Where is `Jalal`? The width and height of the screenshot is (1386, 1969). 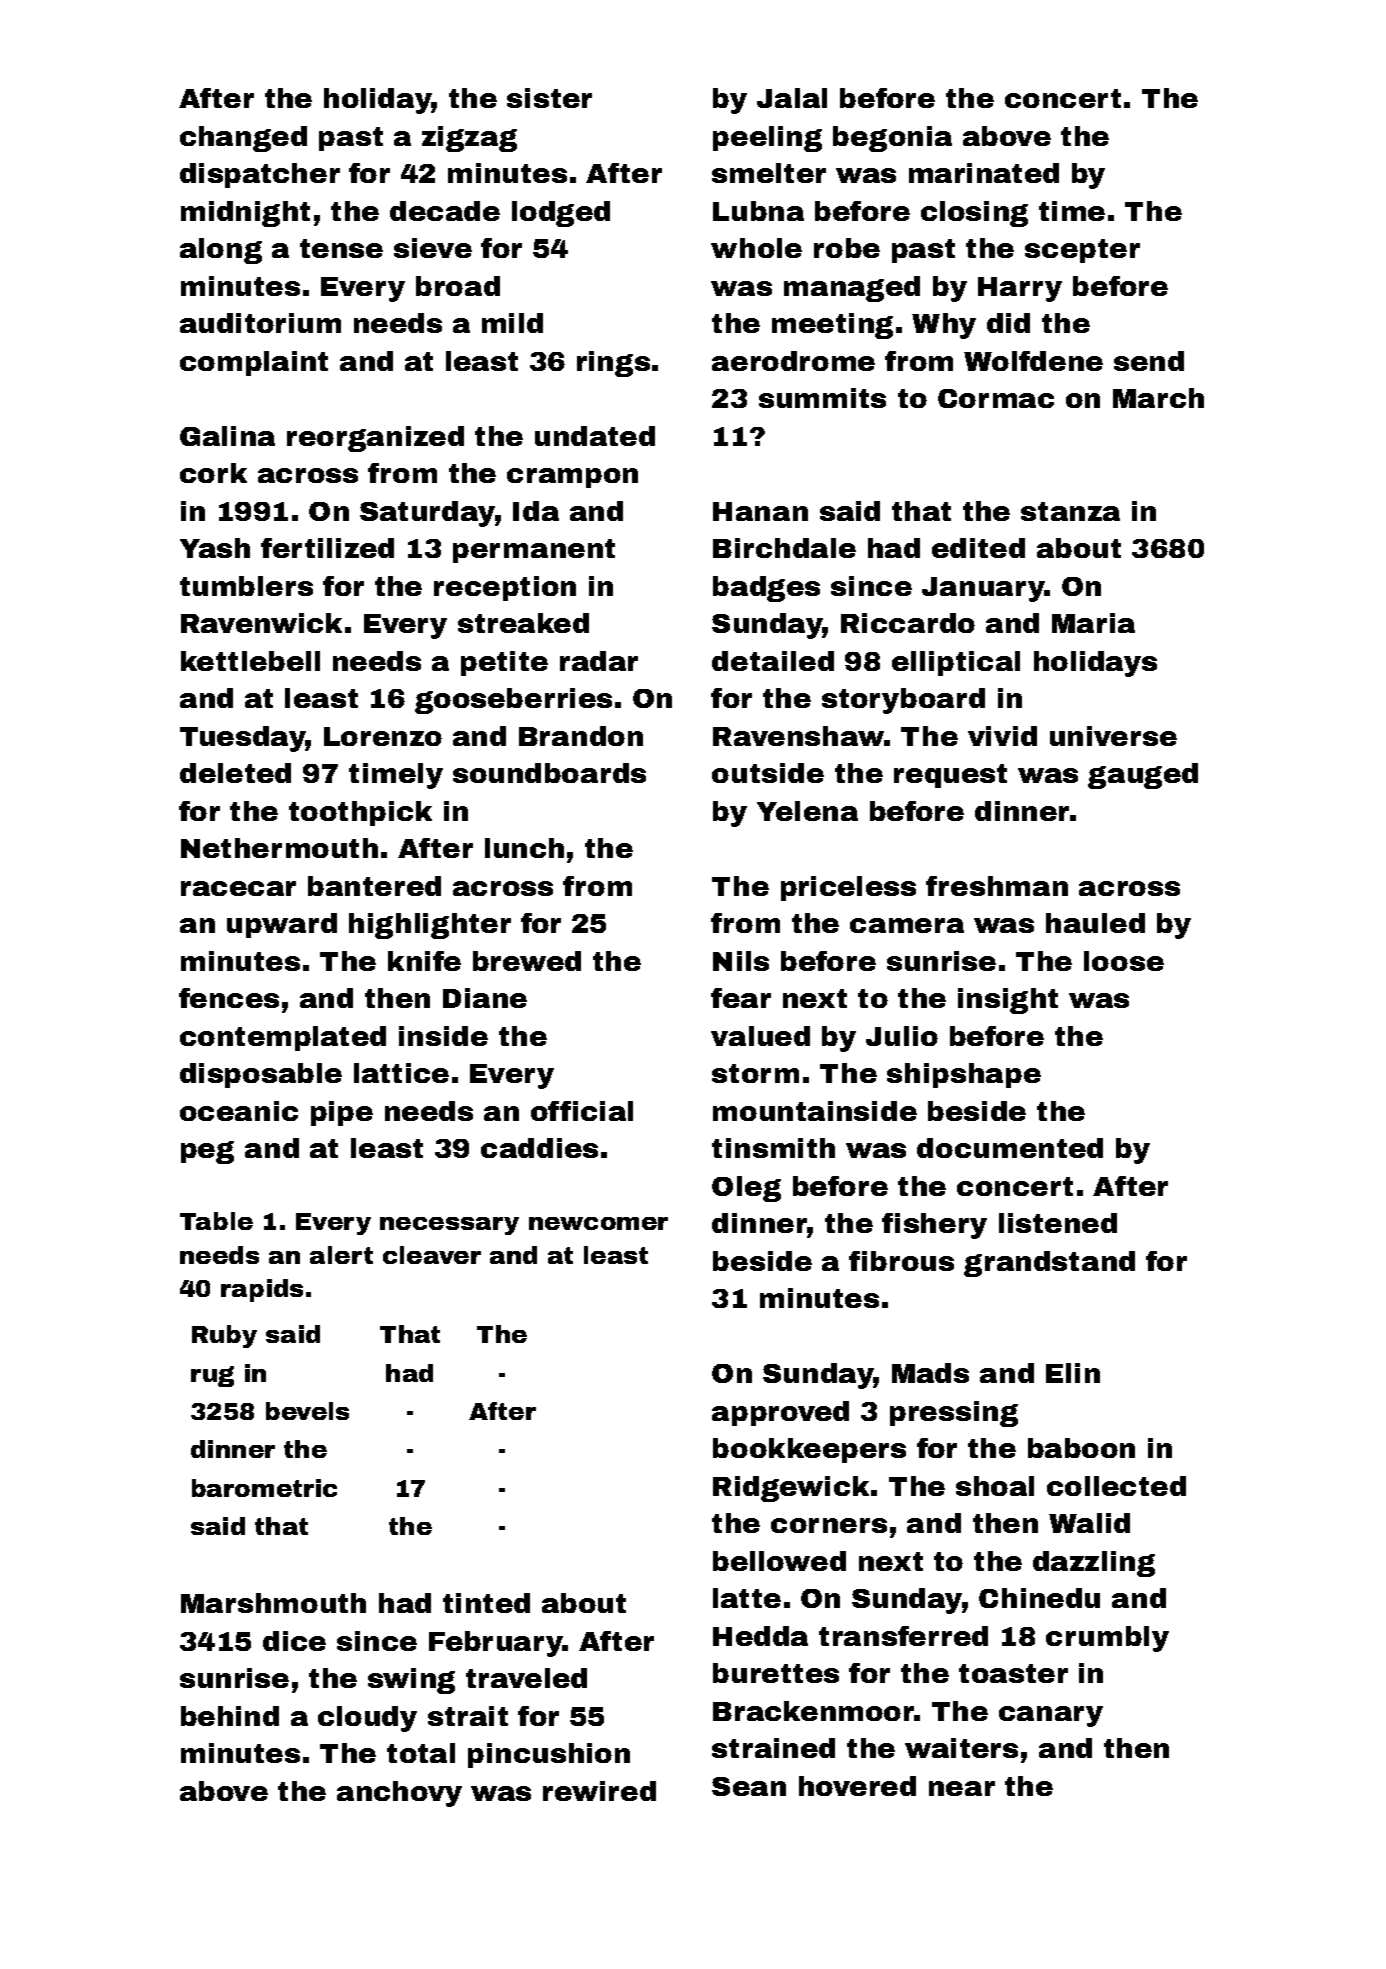 Jalal is located at coordinates (792, 98).
